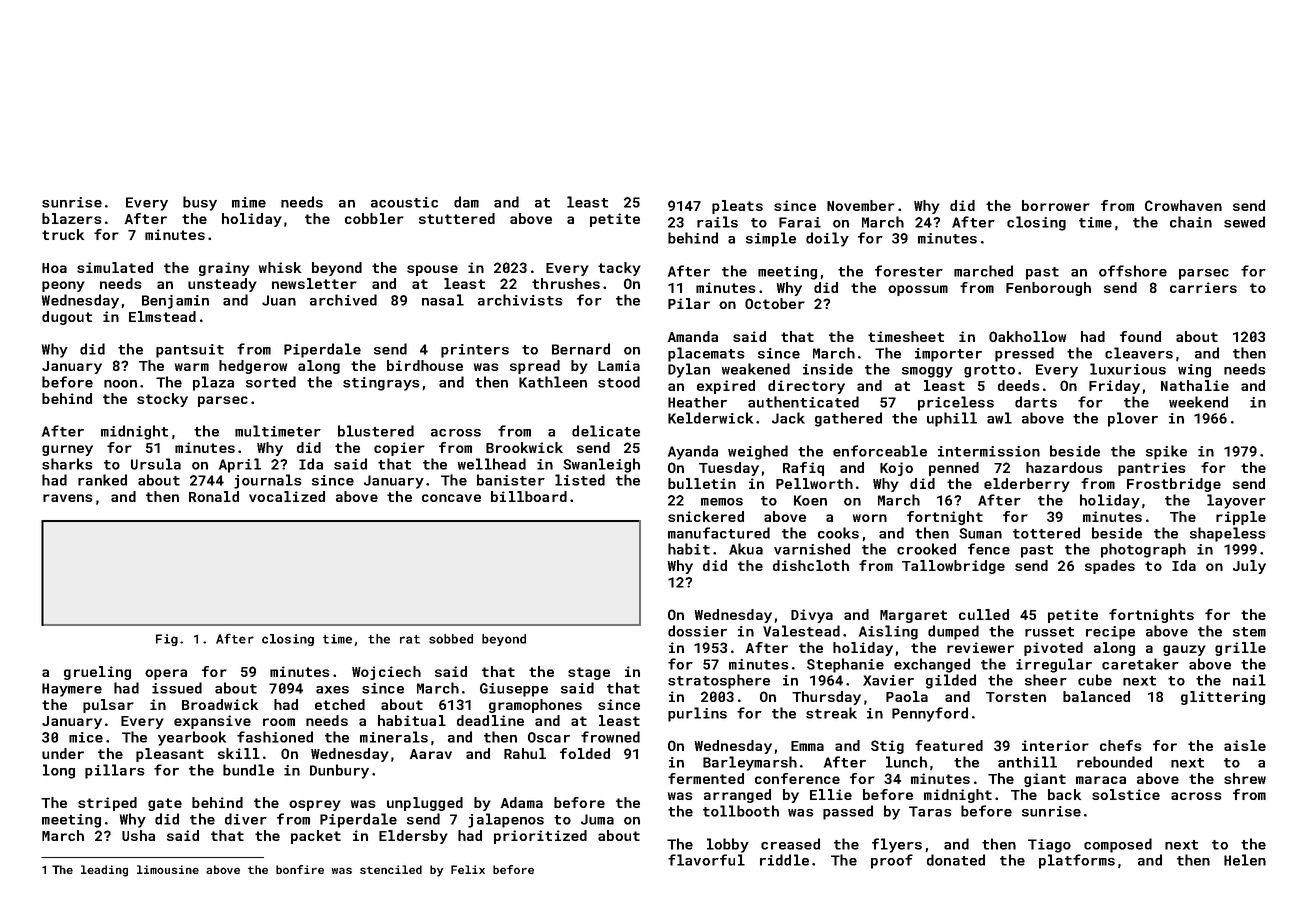  What do you see at coordinates (457, 218) in the page?
I see `stuttered` at bounding box center [457, 218].
